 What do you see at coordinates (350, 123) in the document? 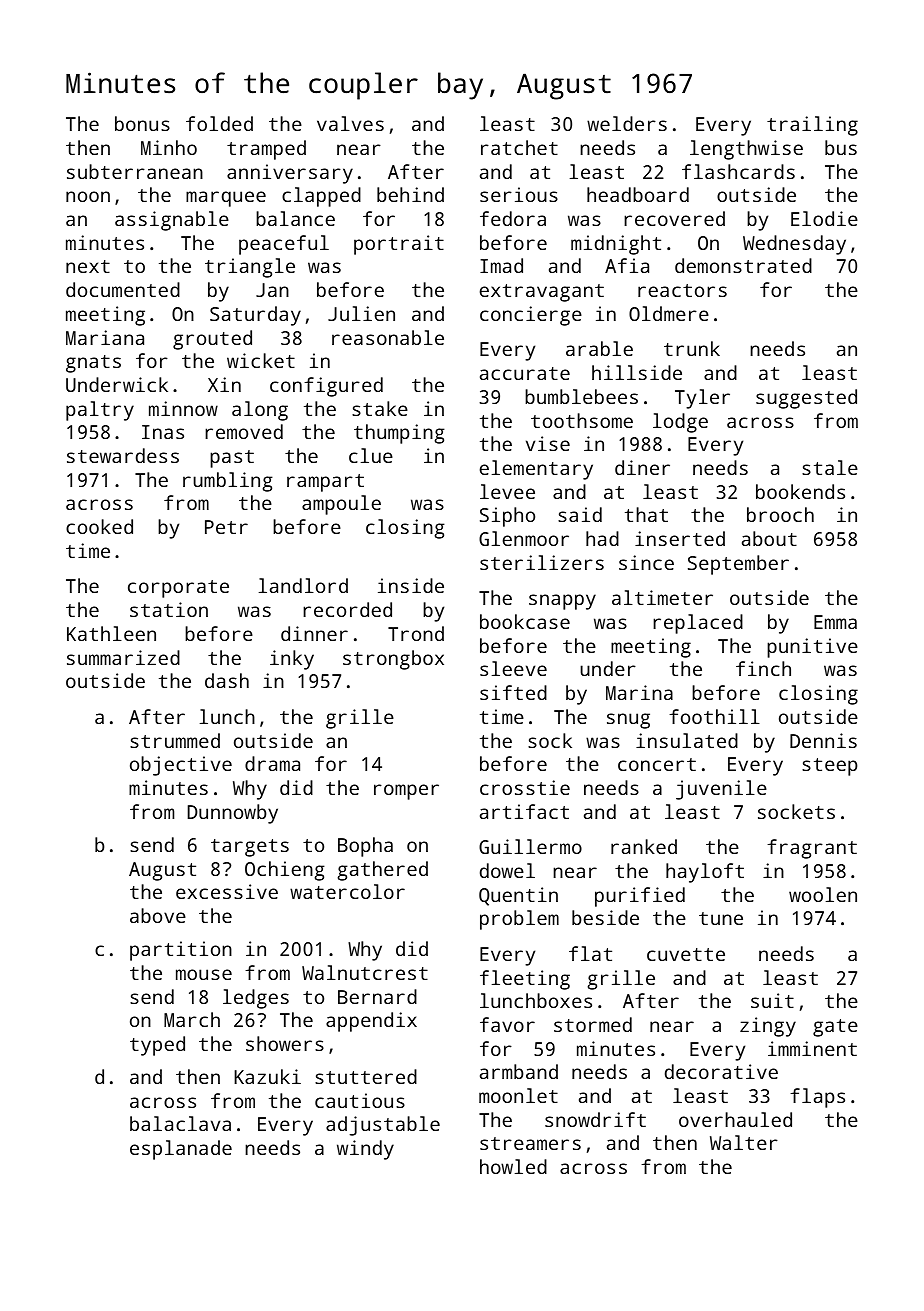
I see `valves` at bounding box center [350, 123].
